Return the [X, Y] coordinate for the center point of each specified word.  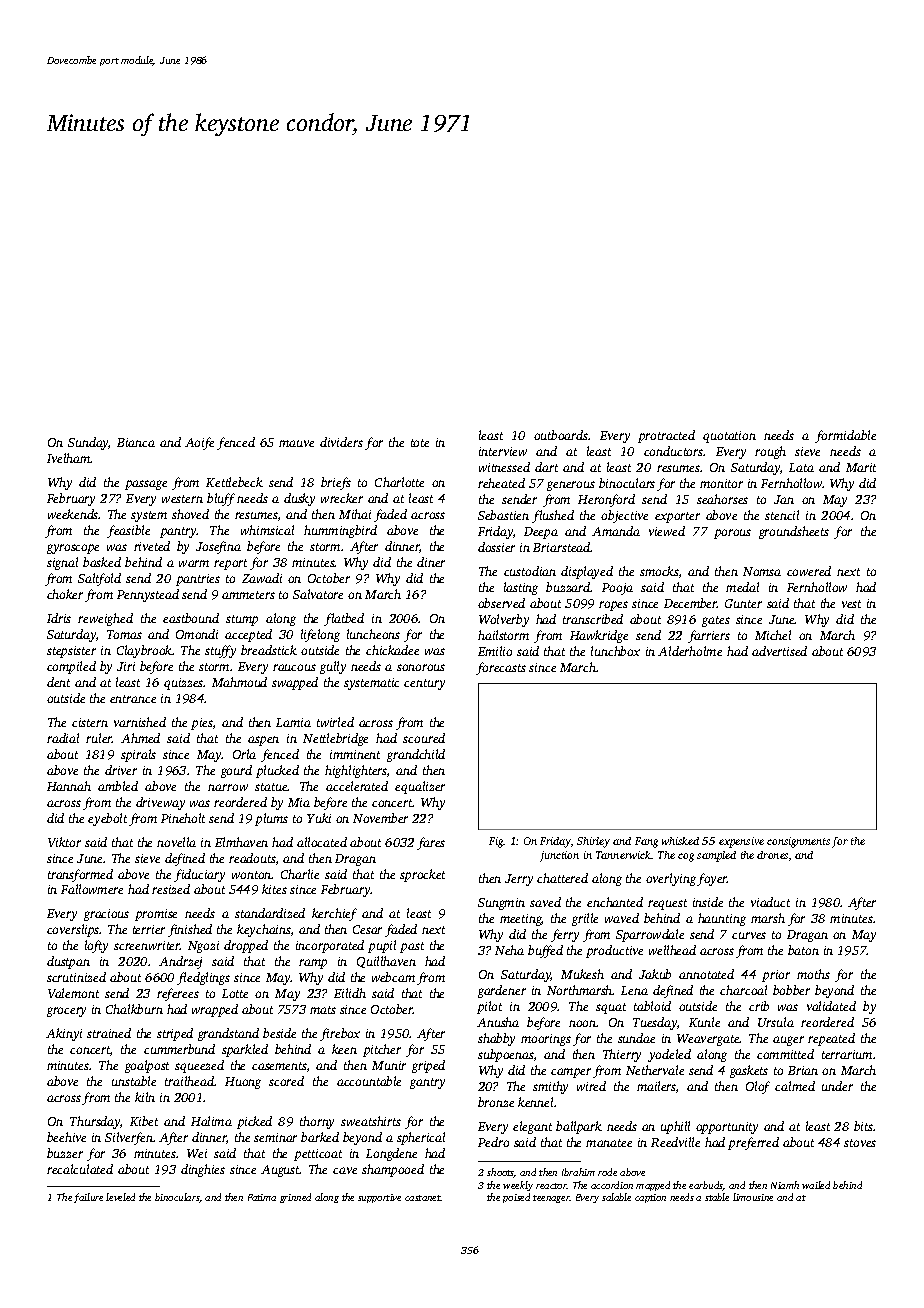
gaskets [749, 1071]
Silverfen [129, 1138]
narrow [228, 787]
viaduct [770, 902]
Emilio [495, 651]
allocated [322, 842]
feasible [128, 531]
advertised [779, 651]
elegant [532, 1127]
